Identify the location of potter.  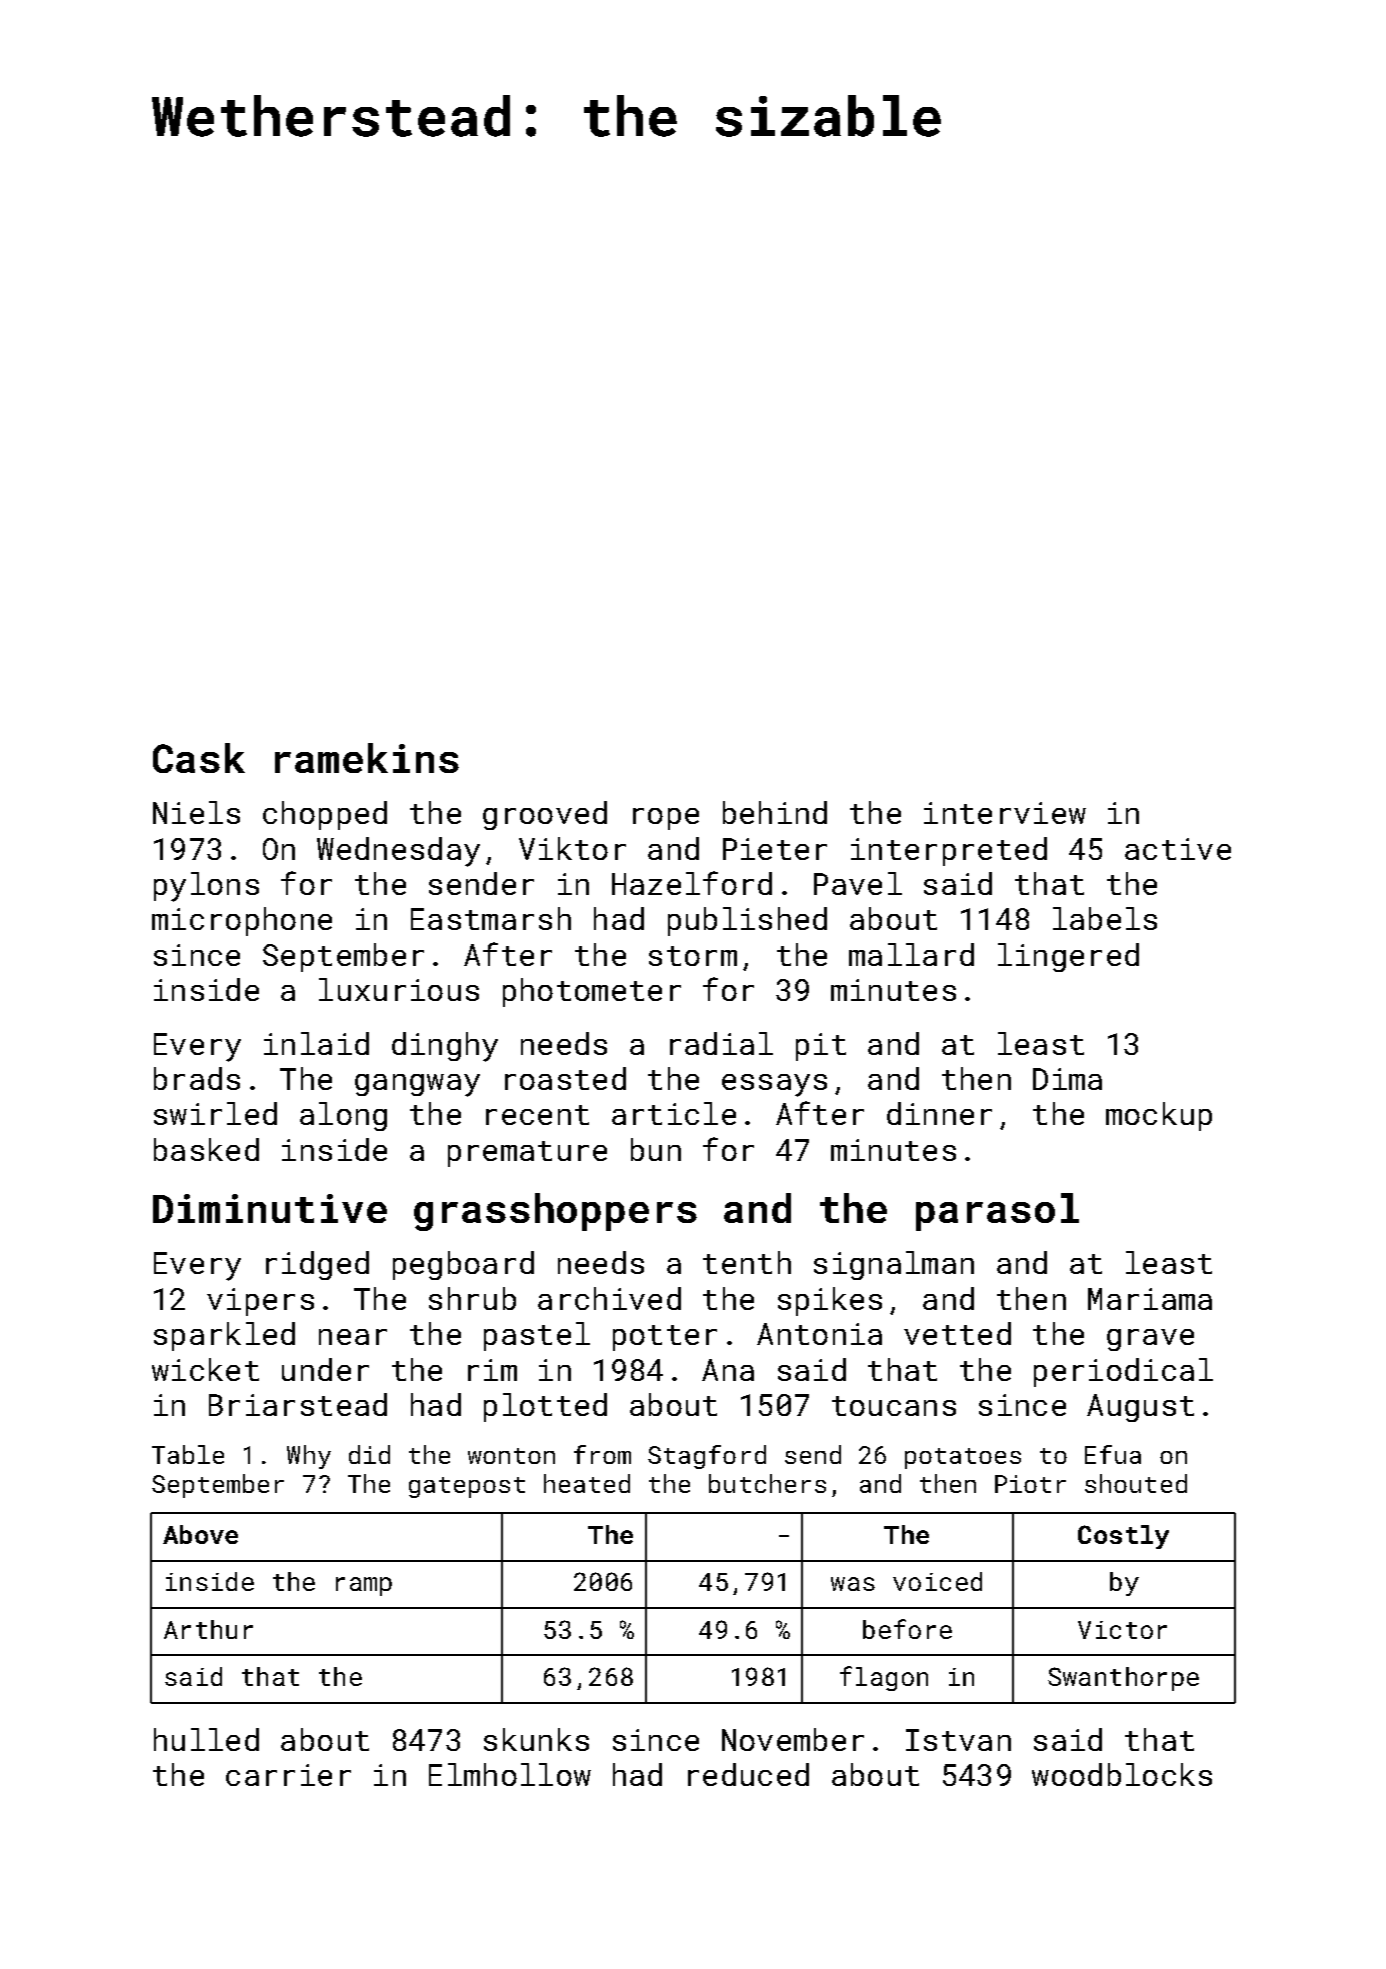
(665, 1338).
